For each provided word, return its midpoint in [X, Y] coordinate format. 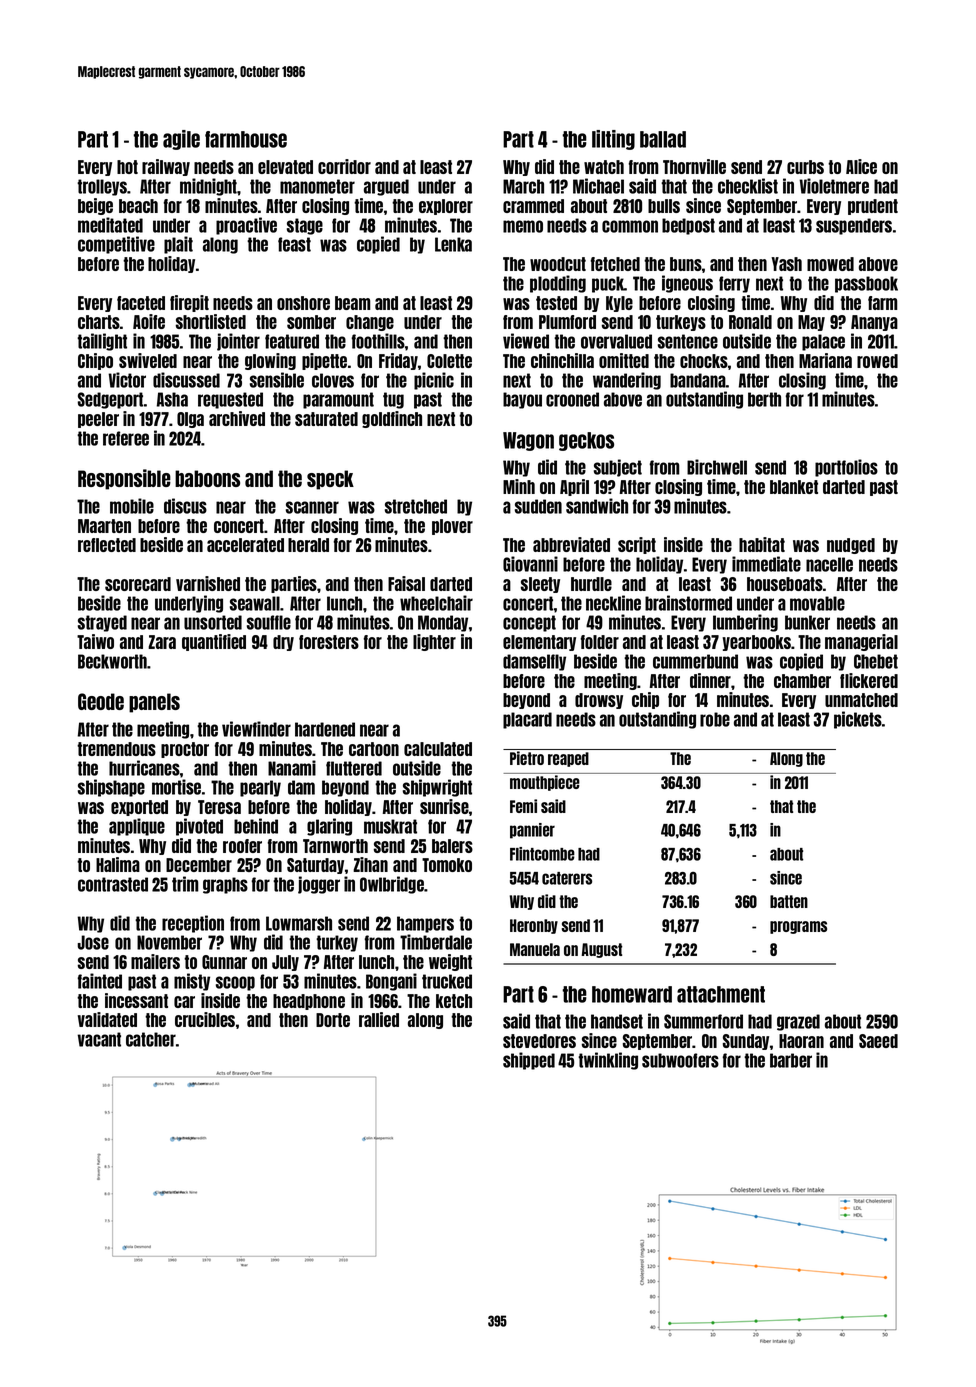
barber [791, 1060]
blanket [794, 487]
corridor [344, 166]
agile [181, 140]
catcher [151, 1039]
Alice [861, 166]
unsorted [213, 622]
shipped [529, 1061]
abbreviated [571, 544]
